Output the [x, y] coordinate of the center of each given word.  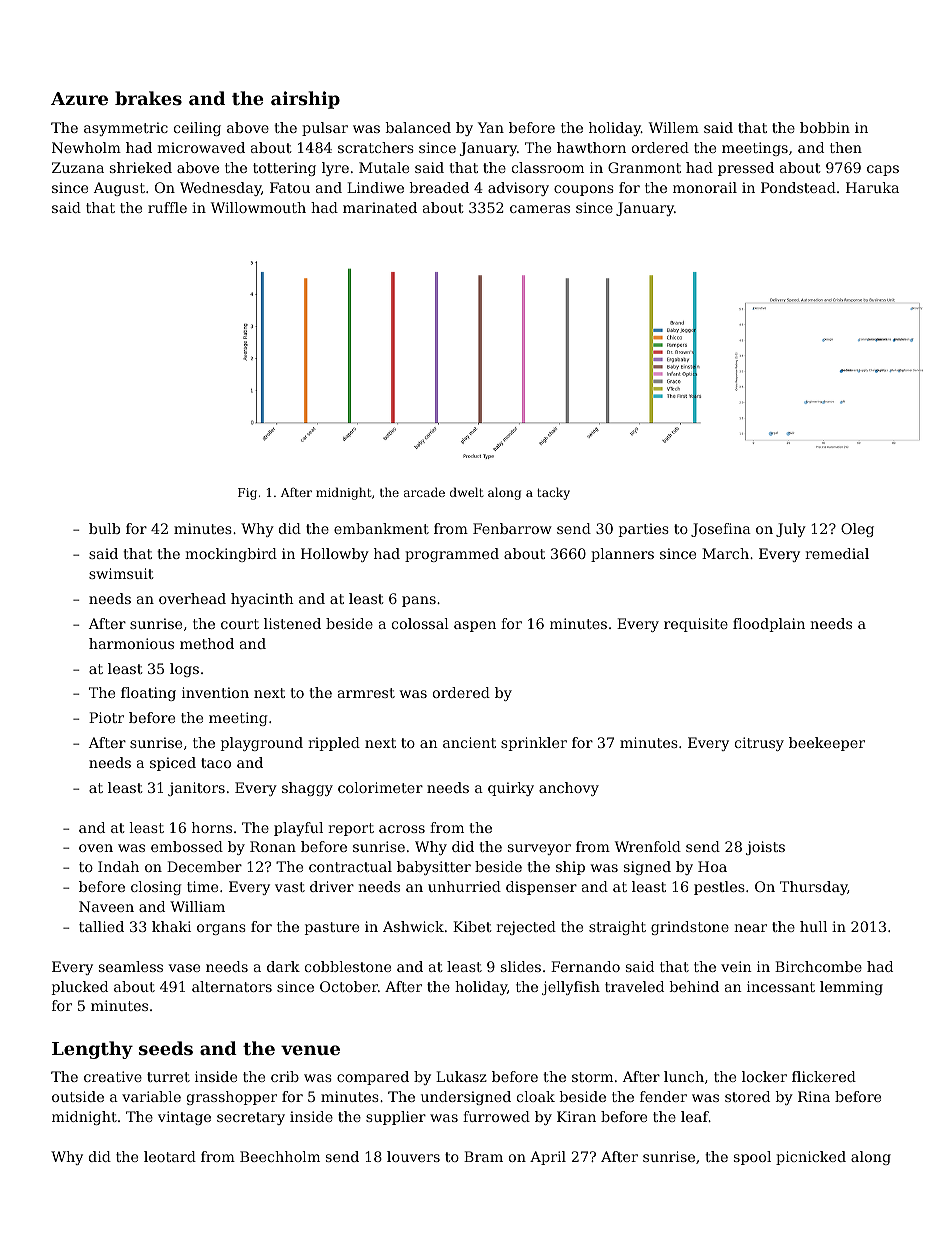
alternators [232, 986]
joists [765, 848]
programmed [452, 555]
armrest [366, 693]
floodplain [769, 625]
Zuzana [78, 167]
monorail [705, 187]
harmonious [131, 643]
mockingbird [231, 555]
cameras [540, 209]
